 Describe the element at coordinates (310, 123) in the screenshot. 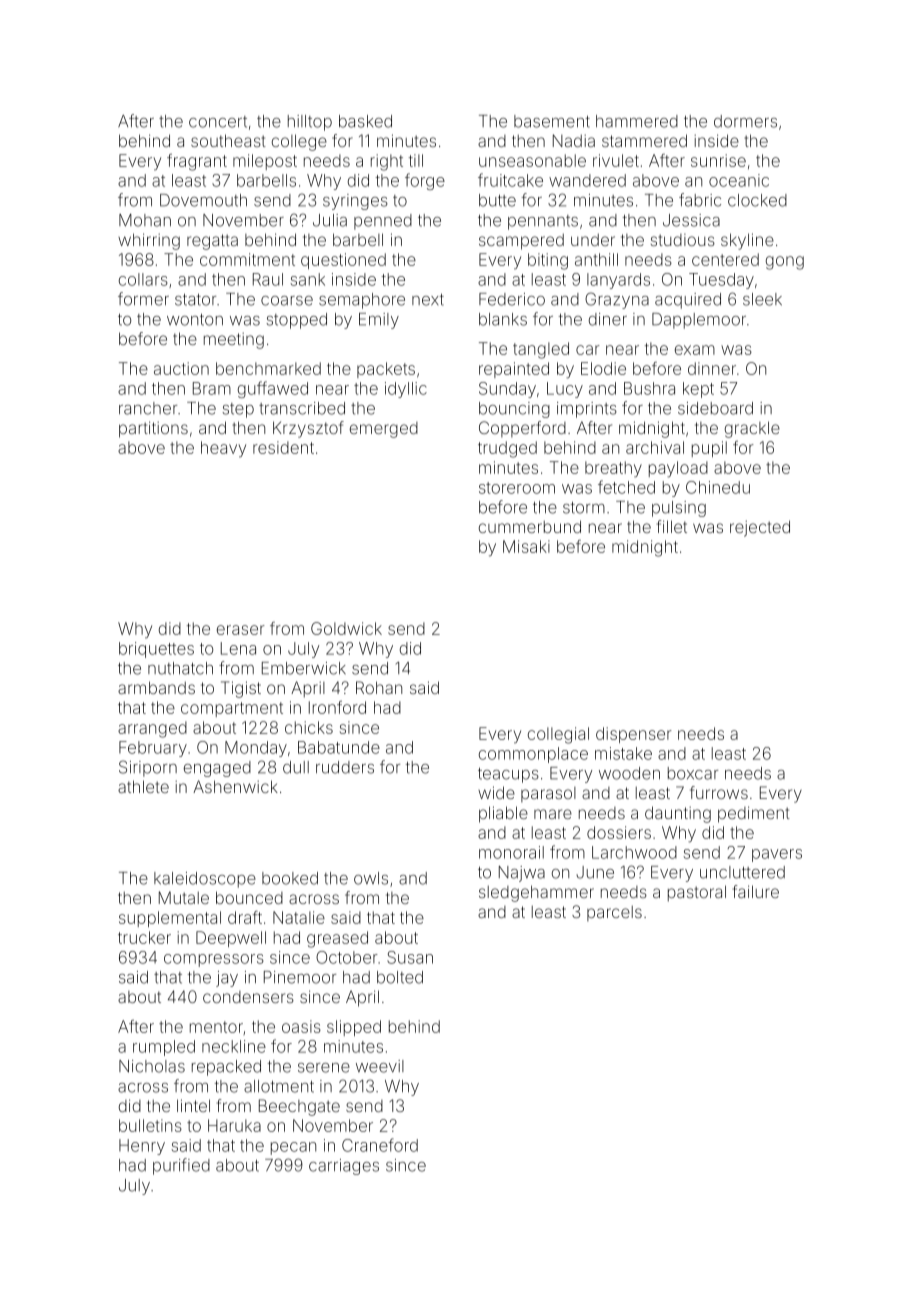

I see `hilltop` at that location.
